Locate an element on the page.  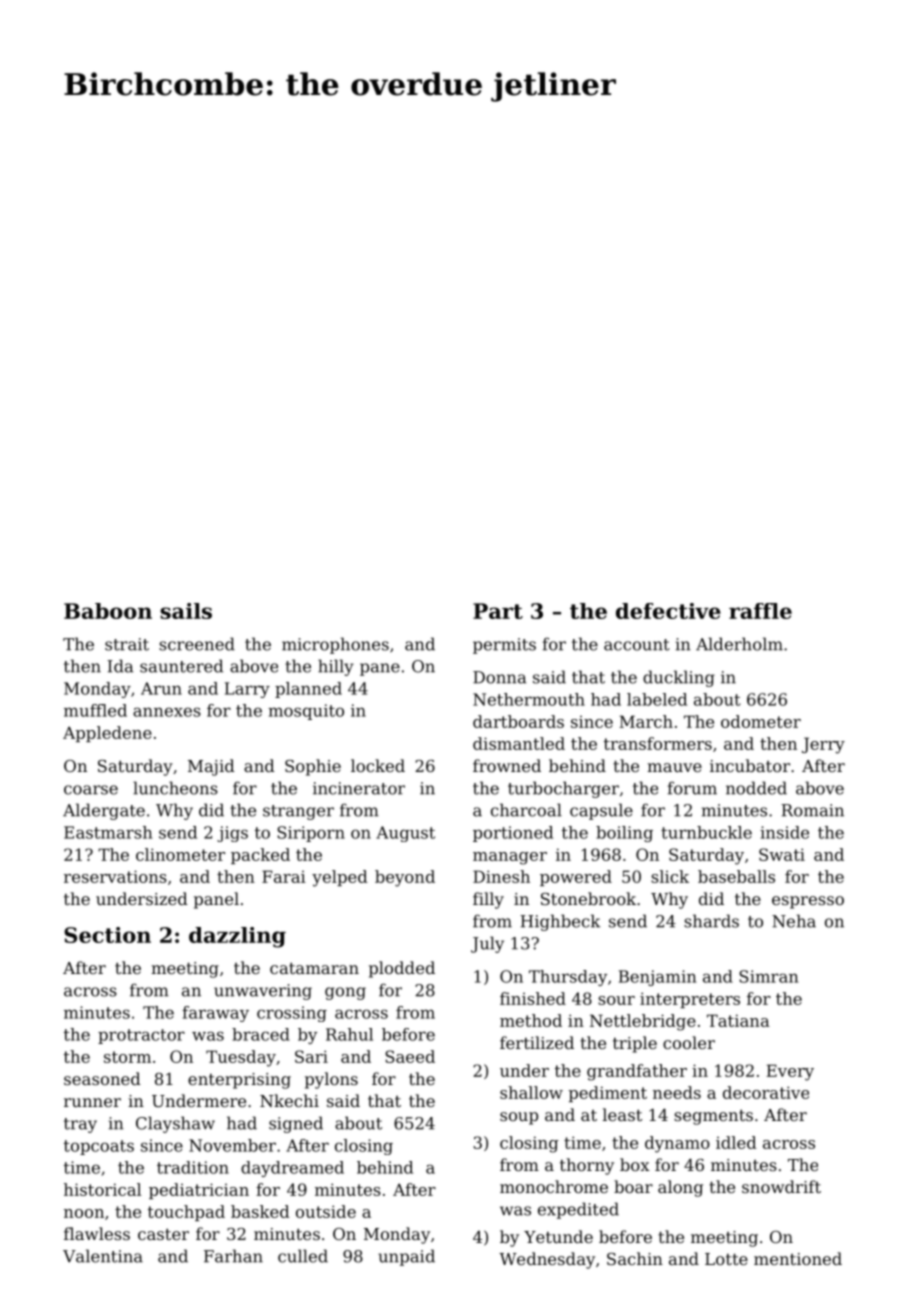
espresso is located at coordinates (808, 902).
